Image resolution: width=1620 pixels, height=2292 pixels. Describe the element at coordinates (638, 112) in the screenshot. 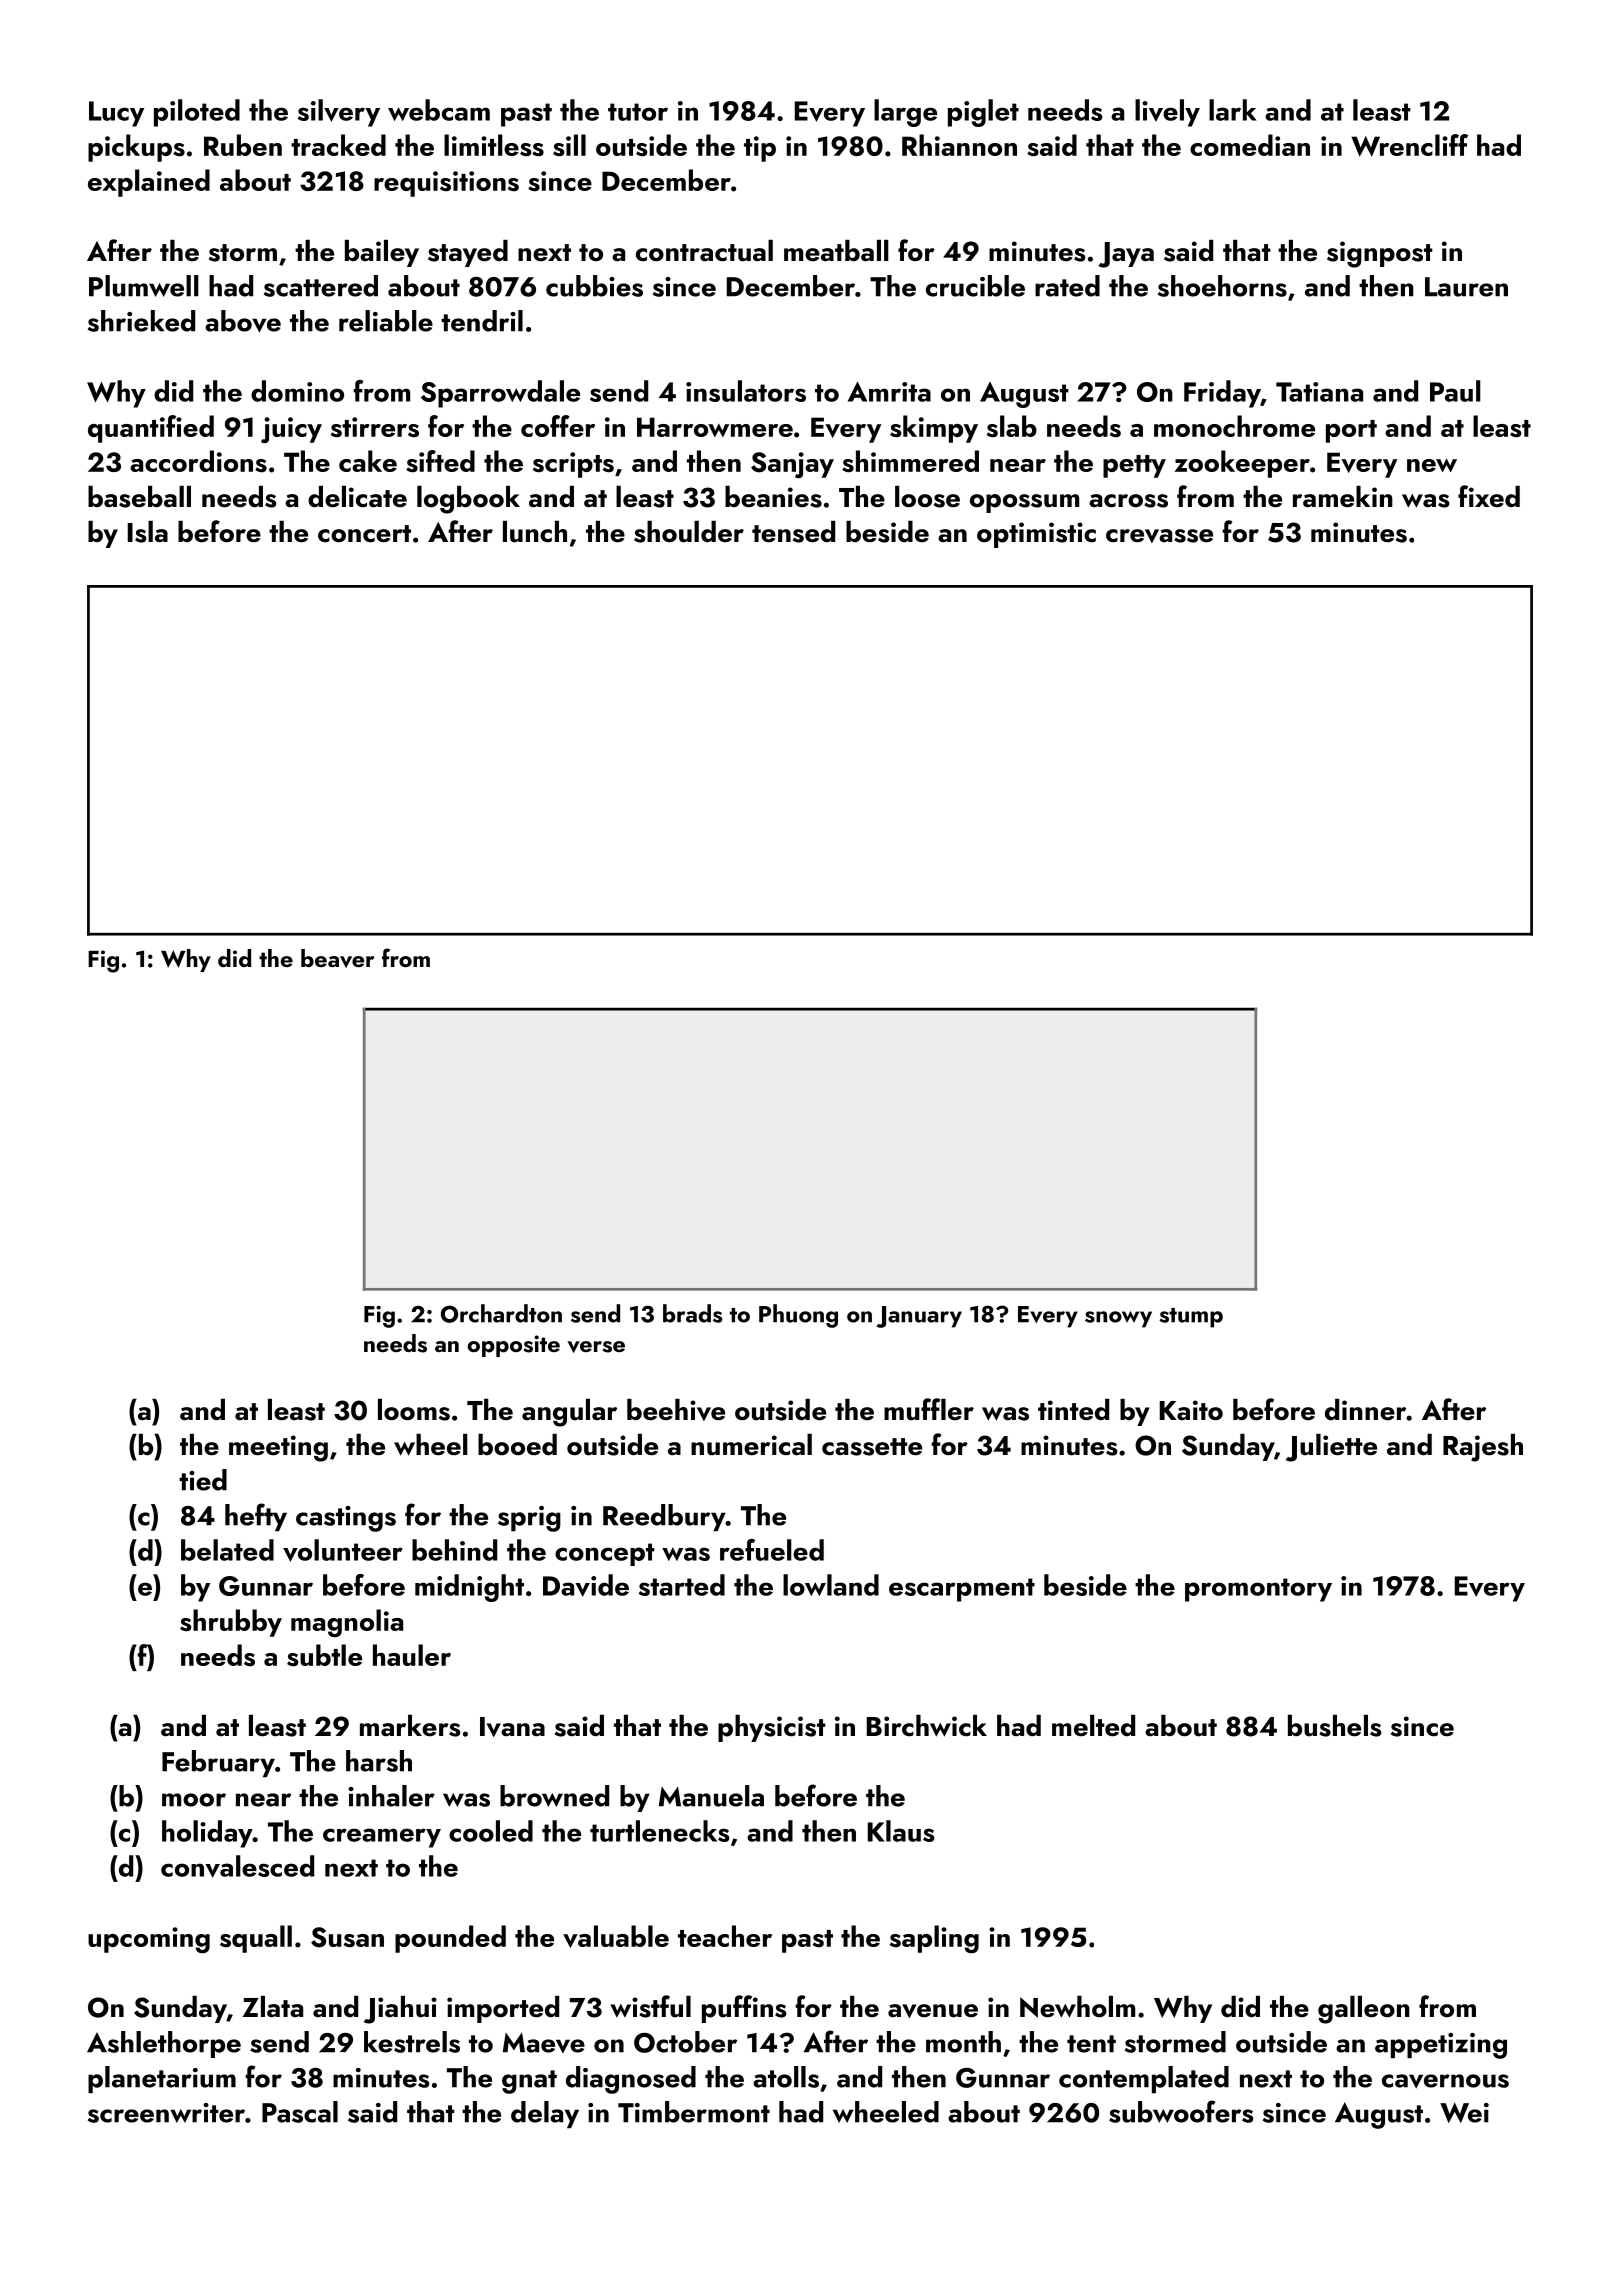

I see `tutor` at that location.
